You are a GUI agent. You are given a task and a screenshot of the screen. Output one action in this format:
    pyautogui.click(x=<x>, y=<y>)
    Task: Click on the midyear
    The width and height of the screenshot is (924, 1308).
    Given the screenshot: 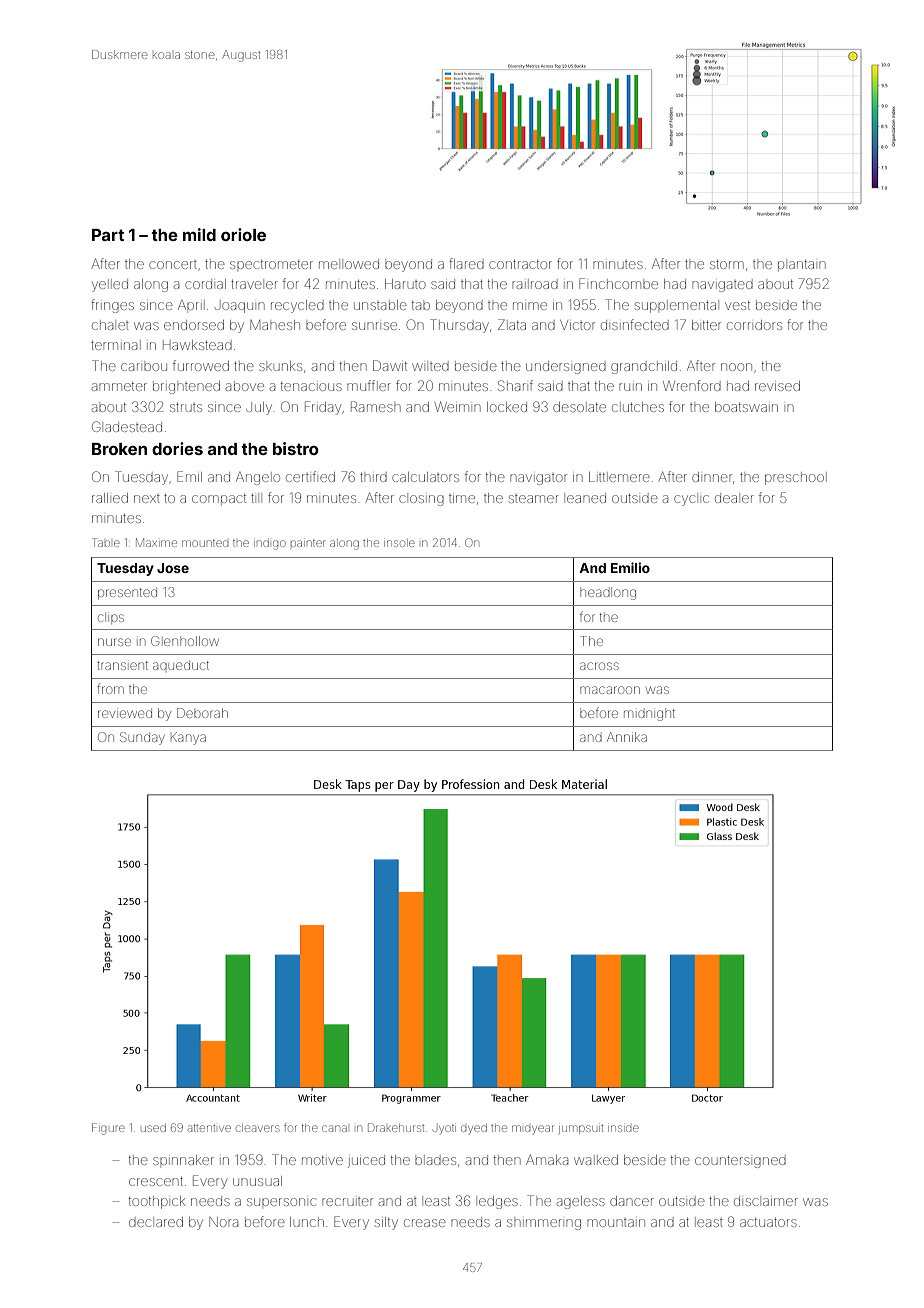 What is the action you would take?
    pyautogui.click(x=533, y=1129)
